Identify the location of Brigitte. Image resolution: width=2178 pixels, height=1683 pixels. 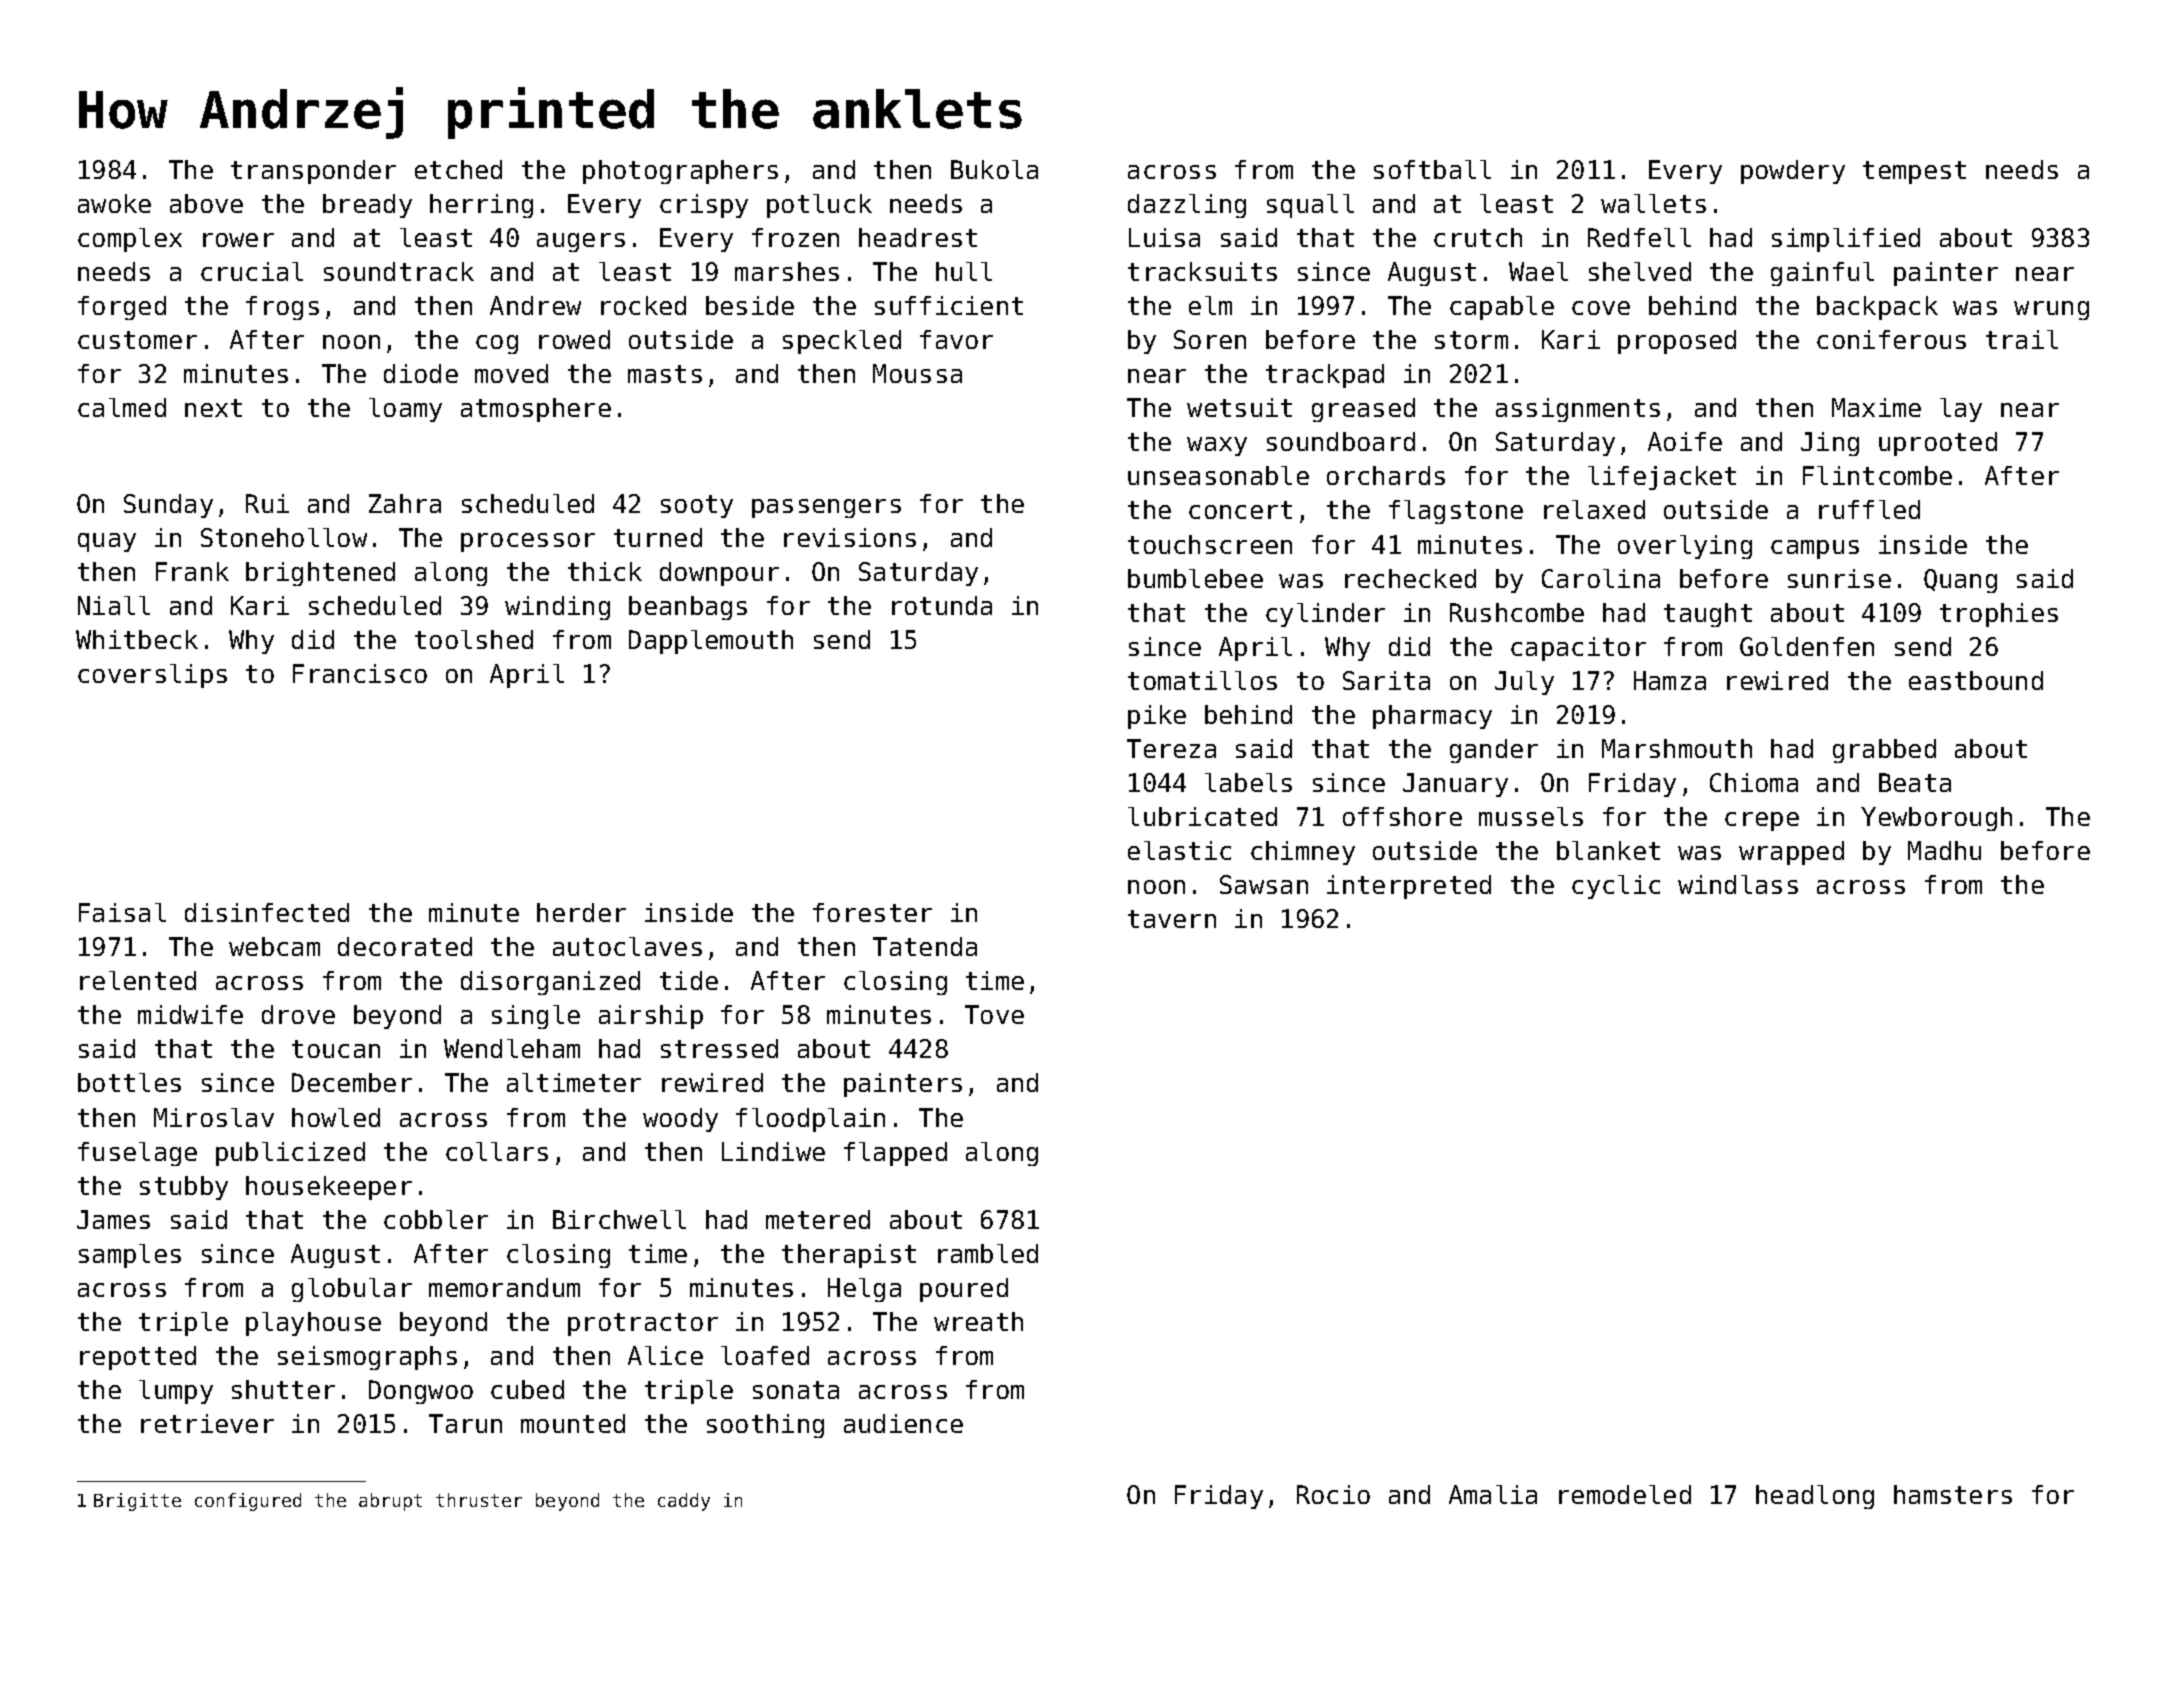
(137, 1502).
